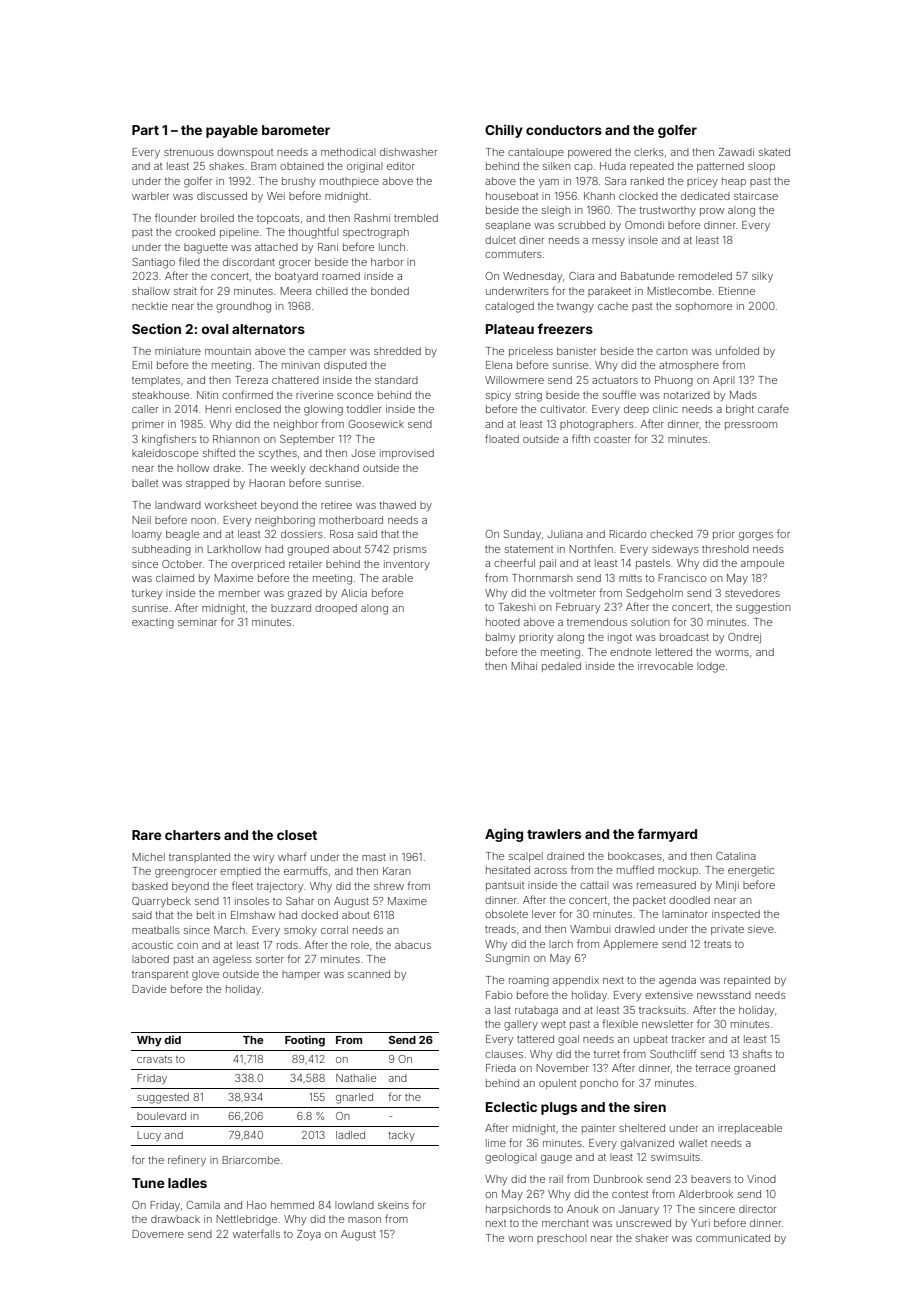  I want to click on skated, so click(774, 152).
